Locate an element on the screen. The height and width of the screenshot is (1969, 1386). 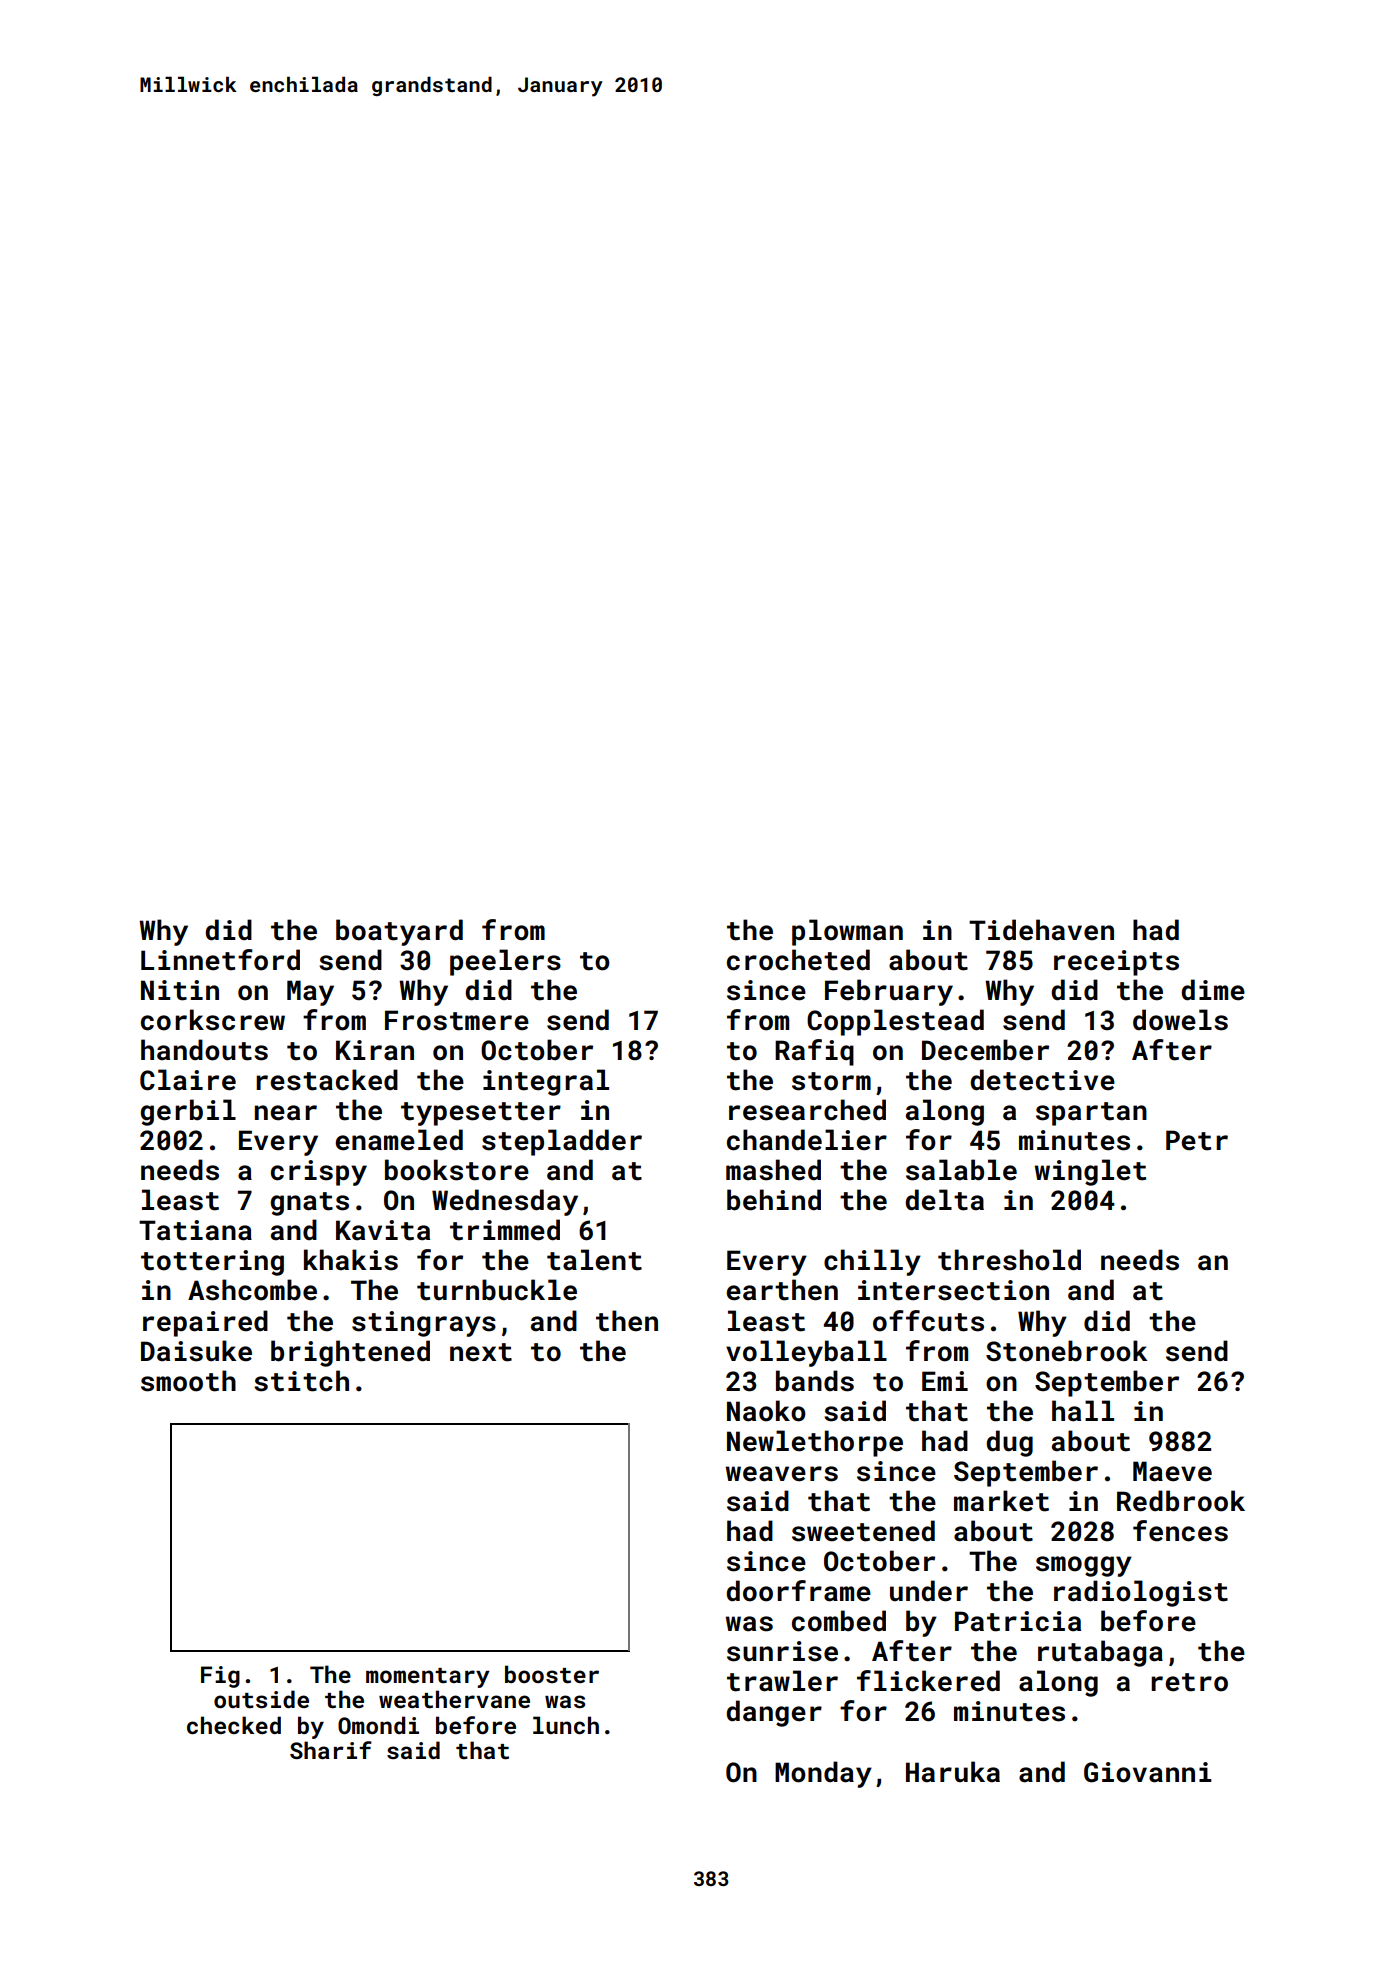
winglet is located at coordinates (1090, 1172).
